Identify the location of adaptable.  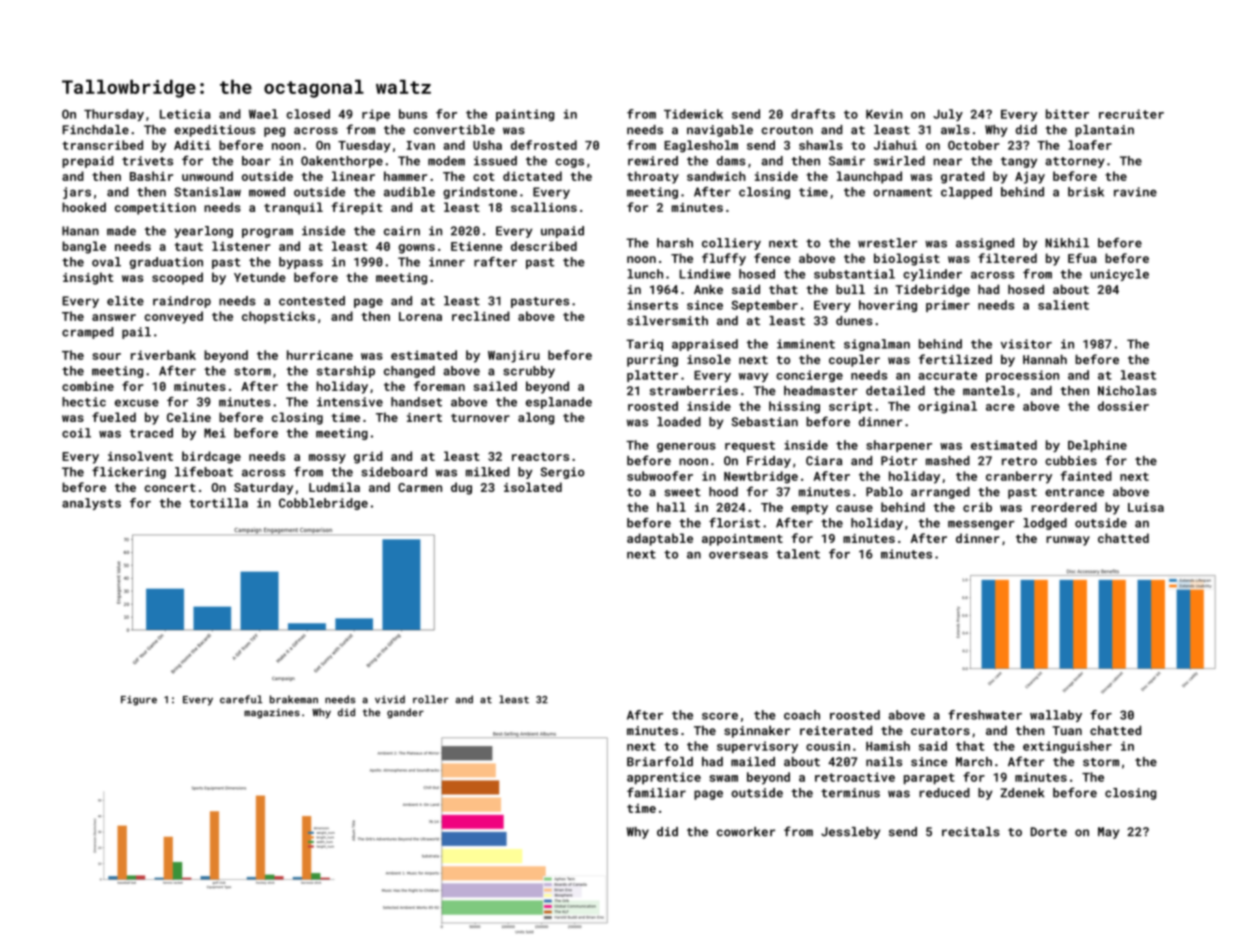
(660, 539).
